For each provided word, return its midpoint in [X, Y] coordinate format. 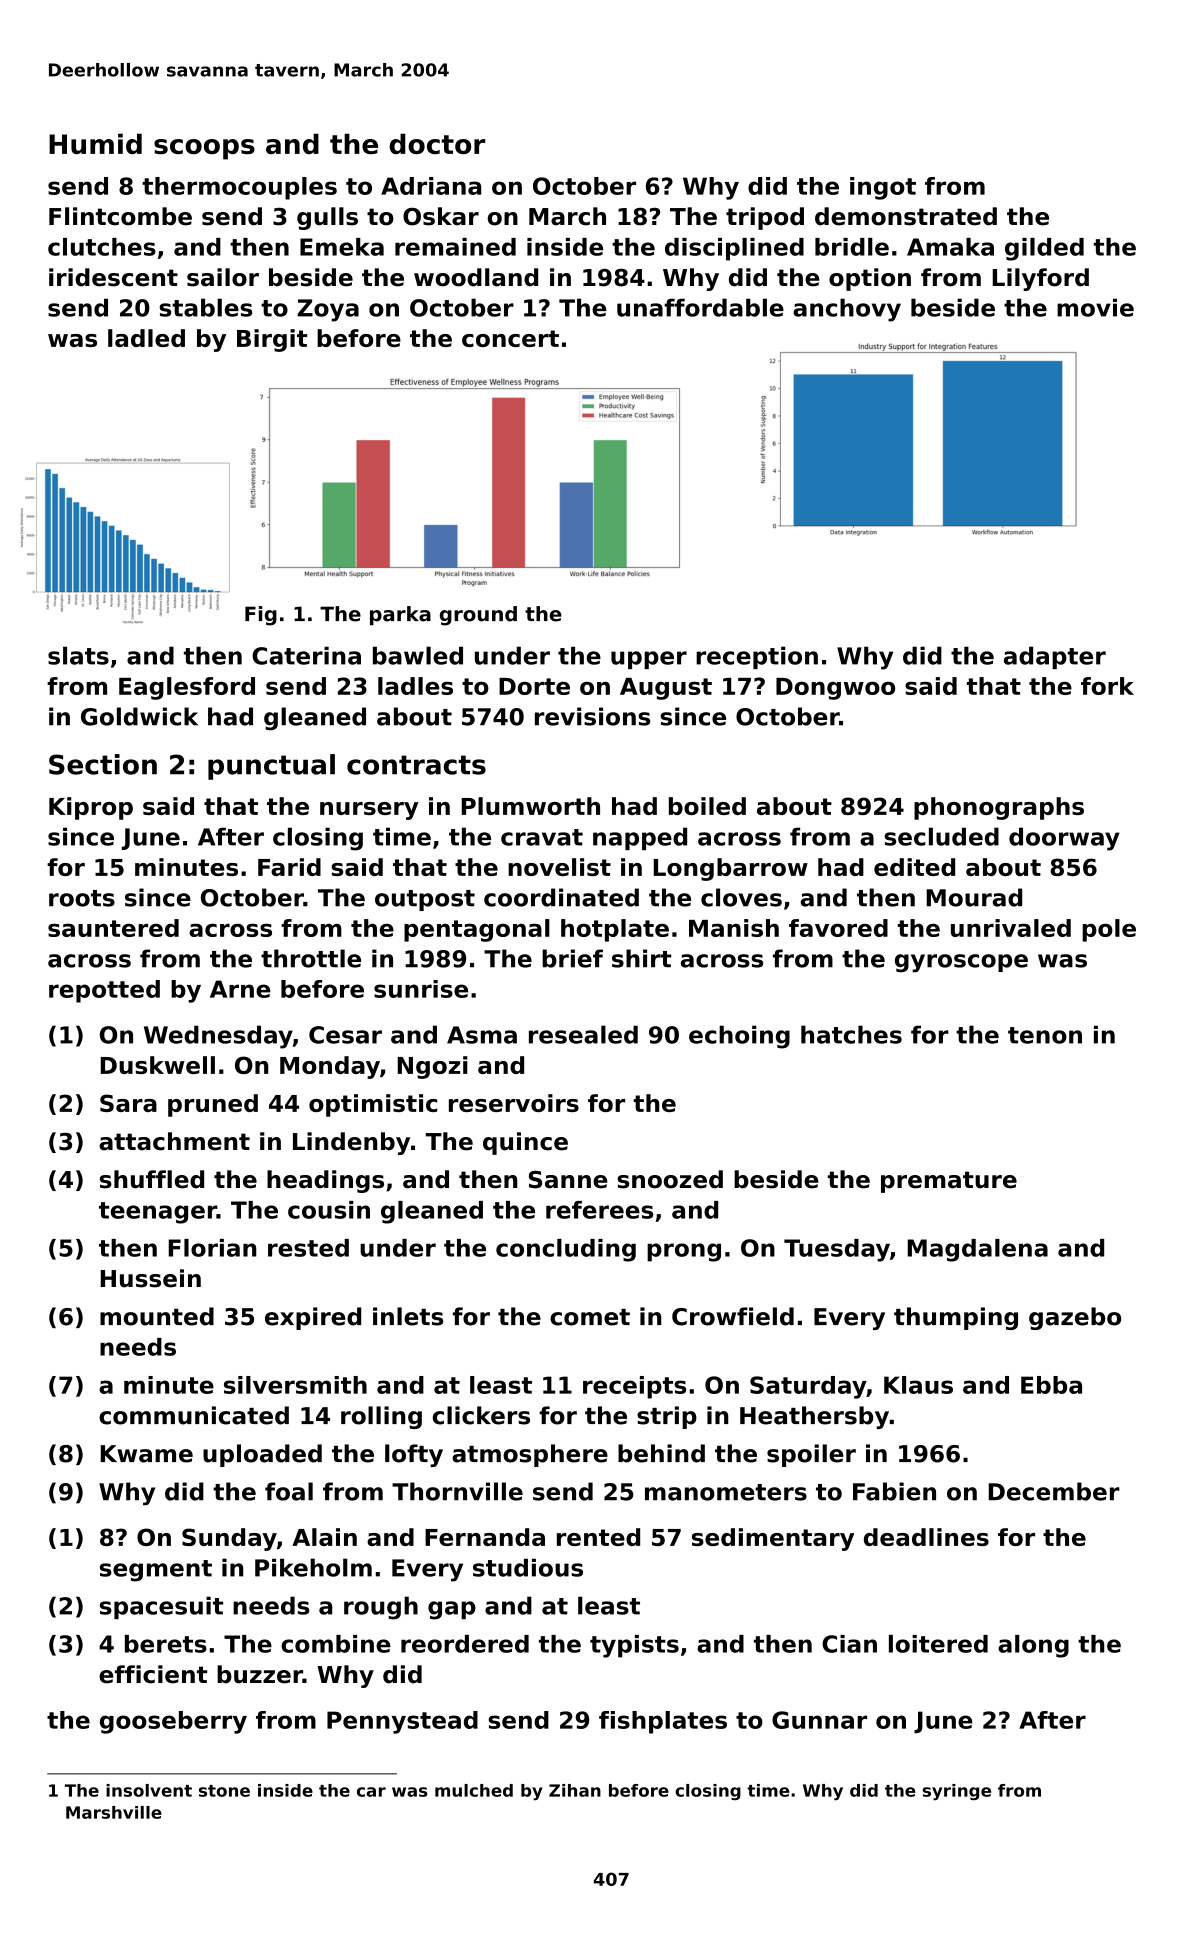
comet [590, 1317]
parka [400, 615]
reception [757, 657]
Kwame [147, 1454]
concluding [566, 1250]
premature [949, 1182]
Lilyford [1041, 279]
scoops [204, 149]
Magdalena [978, 1250]
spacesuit [161, 1607]
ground [478, 616]
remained [455, 247]
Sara [128, 1103]
